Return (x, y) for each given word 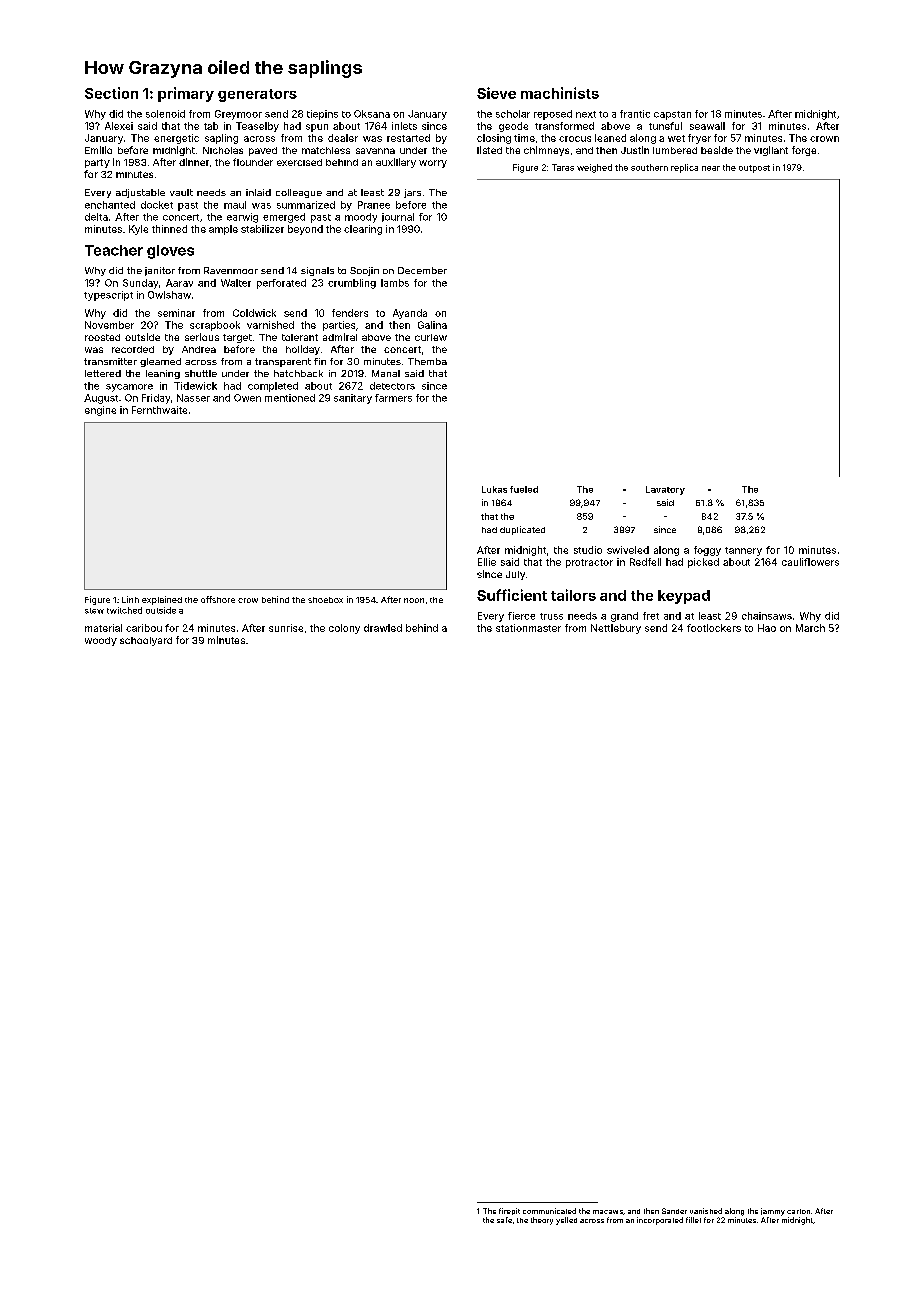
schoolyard (146, 641)
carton (798, 1211)
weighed (594, 168)
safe (504, 1220)
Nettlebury (616, 629)
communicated (549, 1211)
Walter (236, 283)
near (711, 168)
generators (257, 95)
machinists (560, 93)
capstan (672, 115)
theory (542, 1221)
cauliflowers (810, 562)
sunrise (286, 628)
